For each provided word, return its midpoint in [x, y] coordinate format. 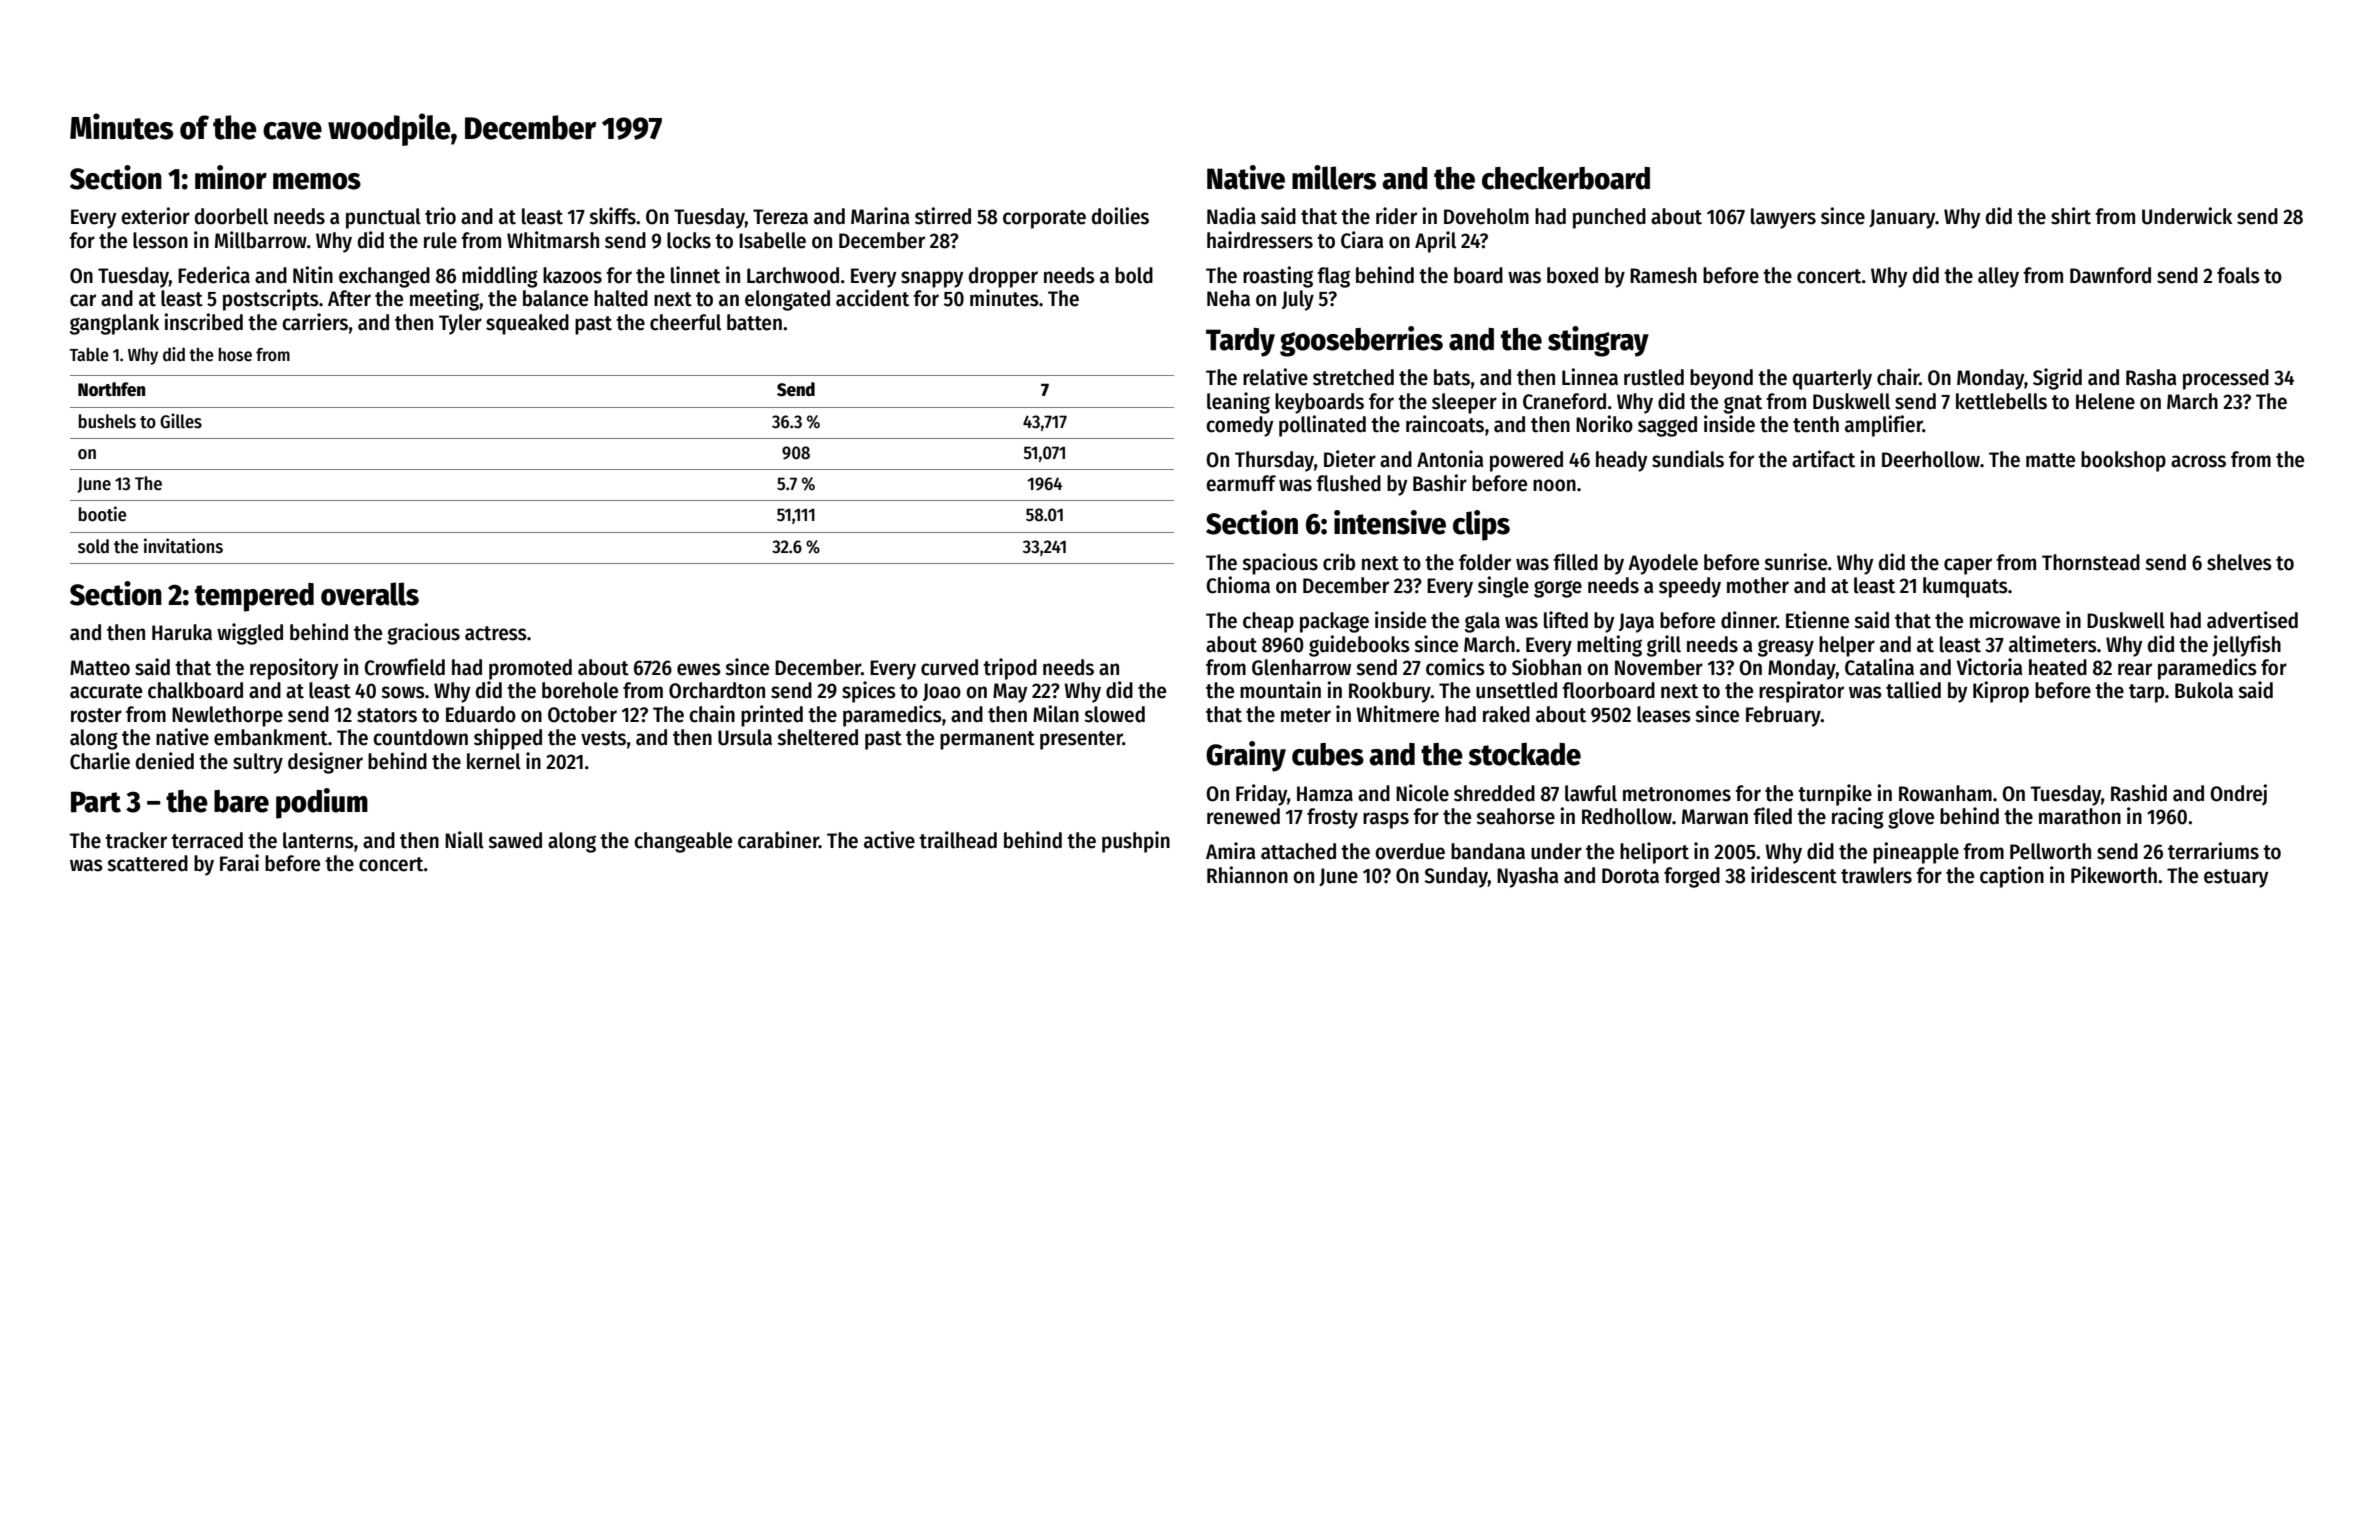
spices [869, 692]
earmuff [1241, 483]
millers [1334, 177]
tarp [2146, 693]
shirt [2071, 216]
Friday [1261, 795]
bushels [107, 421]
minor [231, 177]
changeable [683, 842]
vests [603, 738]
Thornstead [2091, 562]
